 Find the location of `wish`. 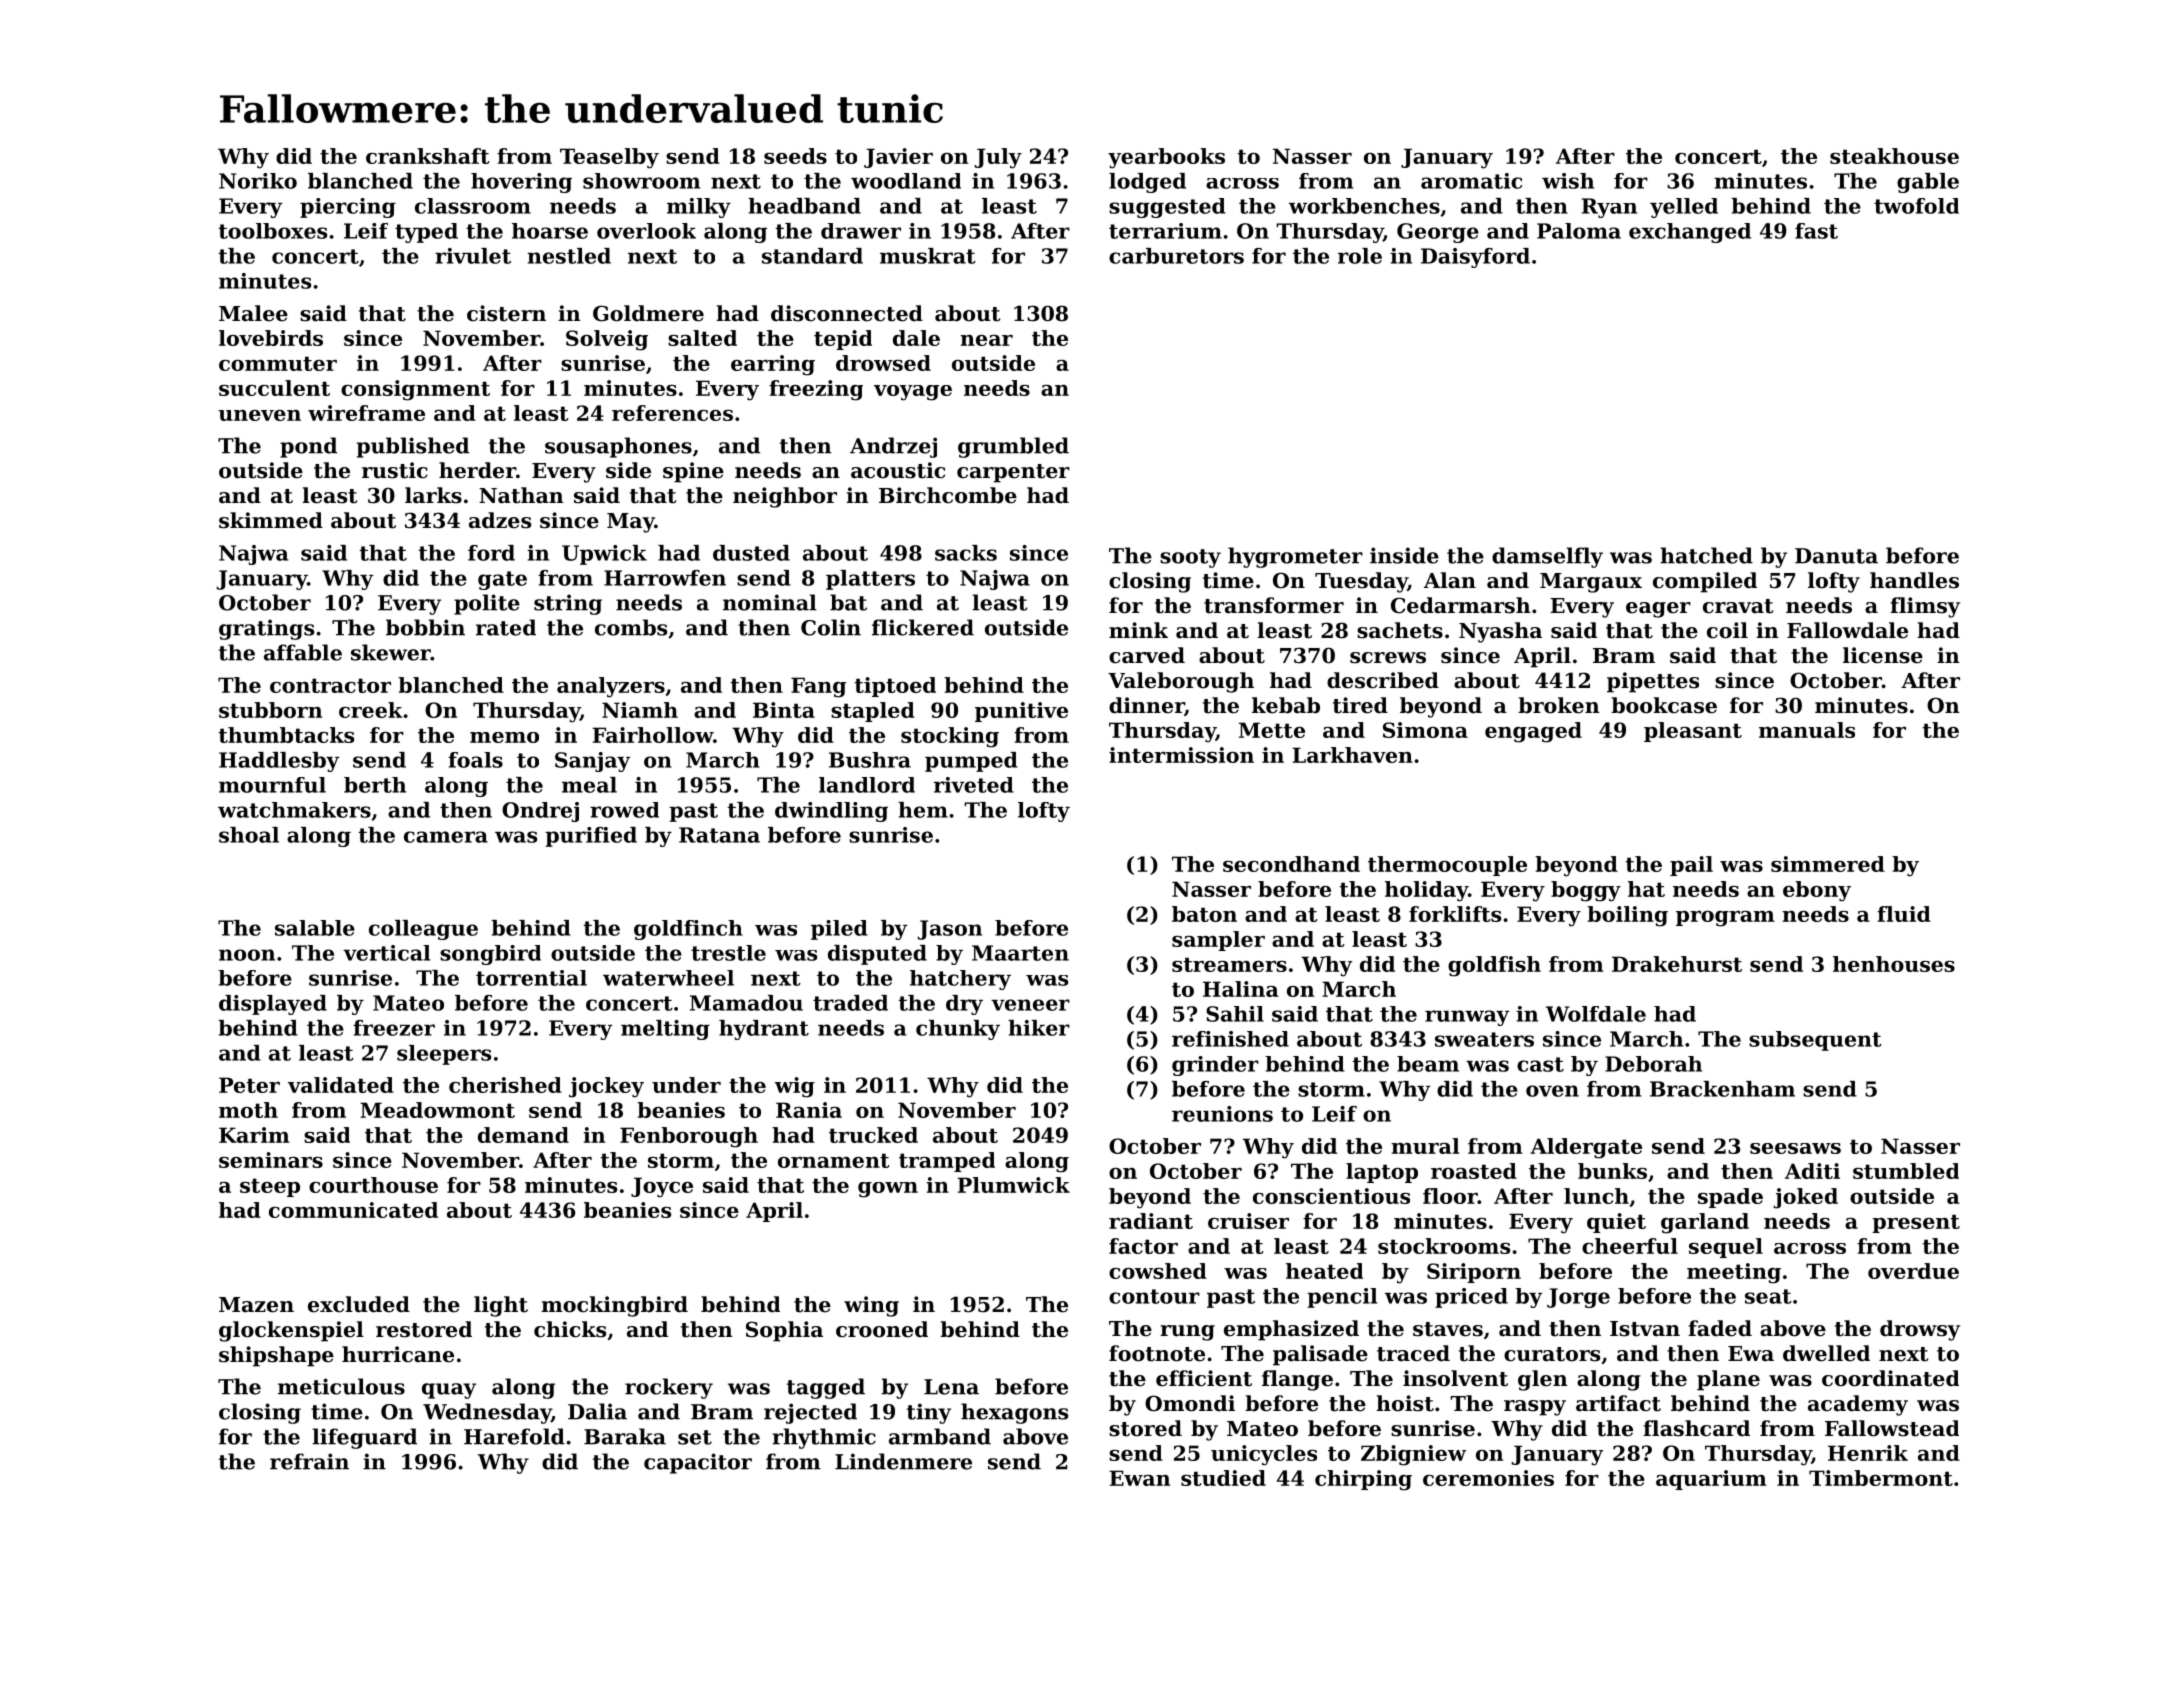

wish is located at coordinates (1568, 181).
